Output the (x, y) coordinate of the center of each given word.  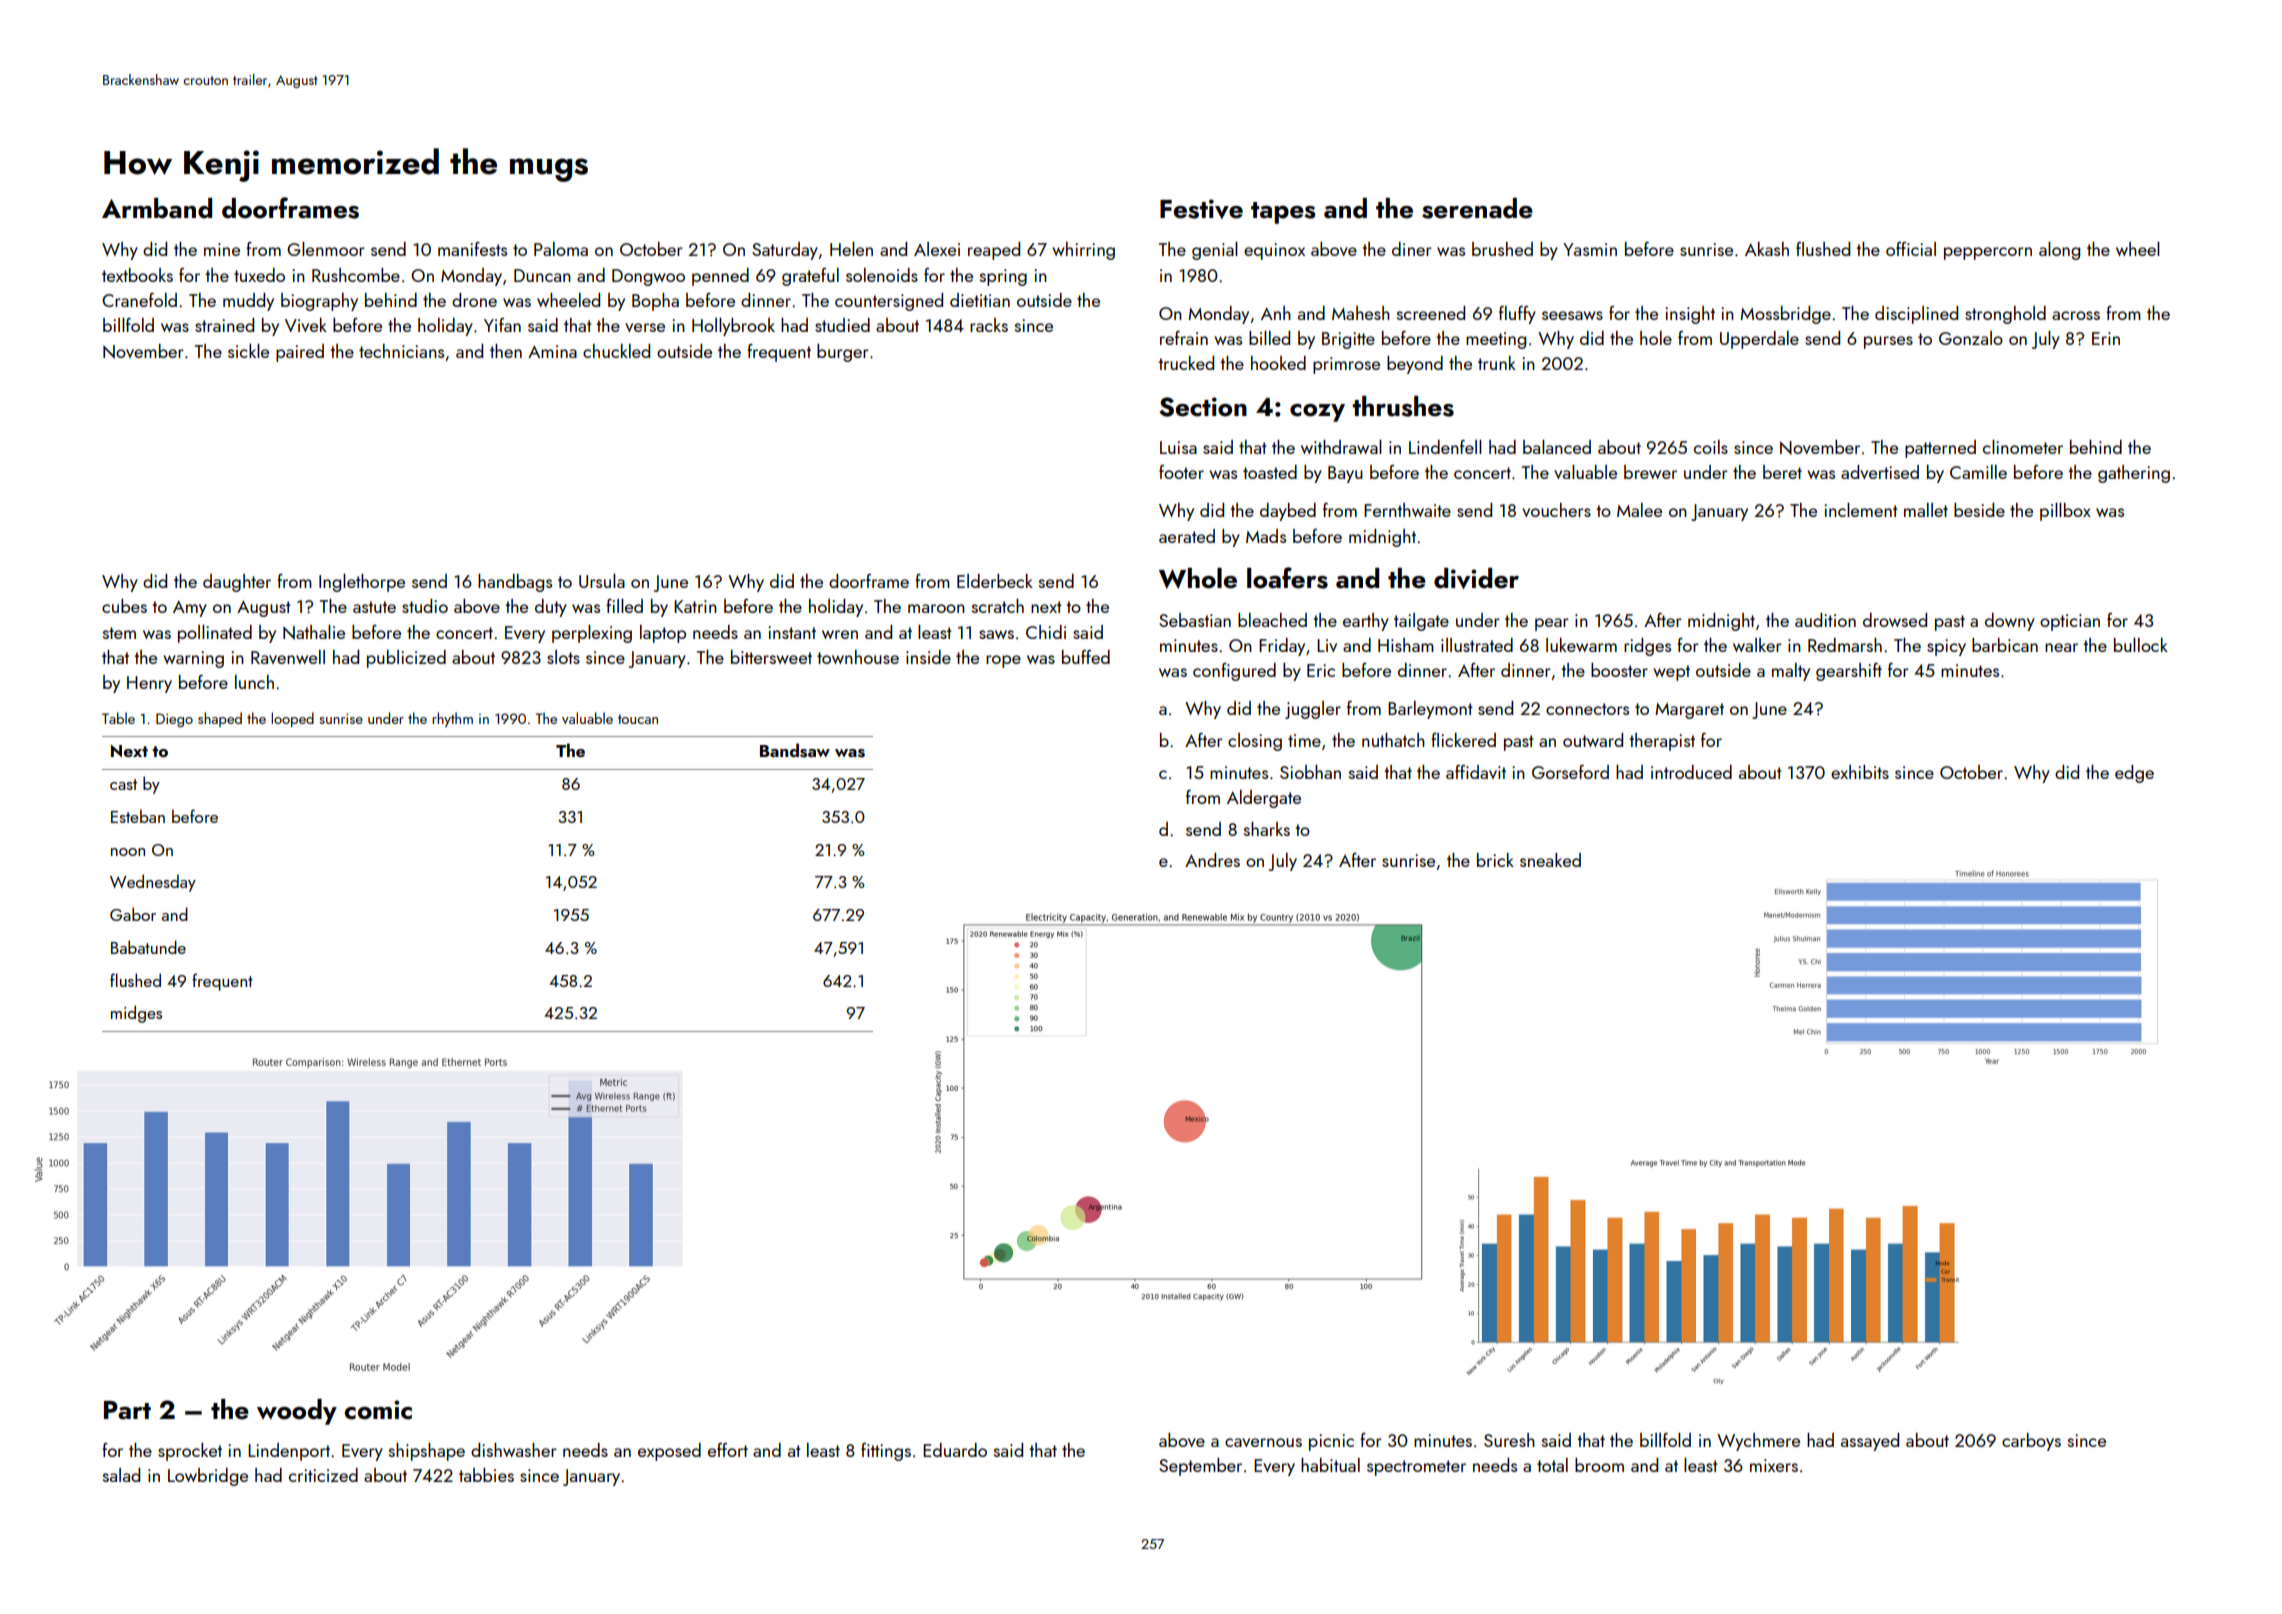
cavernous (1263, 1442)
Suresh (1509, 1440)
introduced (1691, 772)
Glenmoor (326, 249)
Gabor (133, 914)
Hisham (1406, 645)
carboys (2031, 1442)
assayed (1870, 1442)
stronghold (2005, 315)
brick (1495, 860)
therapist (1662, 742)
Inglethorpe (362, 583)
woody (297, 1412)
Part (127, 1410)
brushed (1502, 249)
